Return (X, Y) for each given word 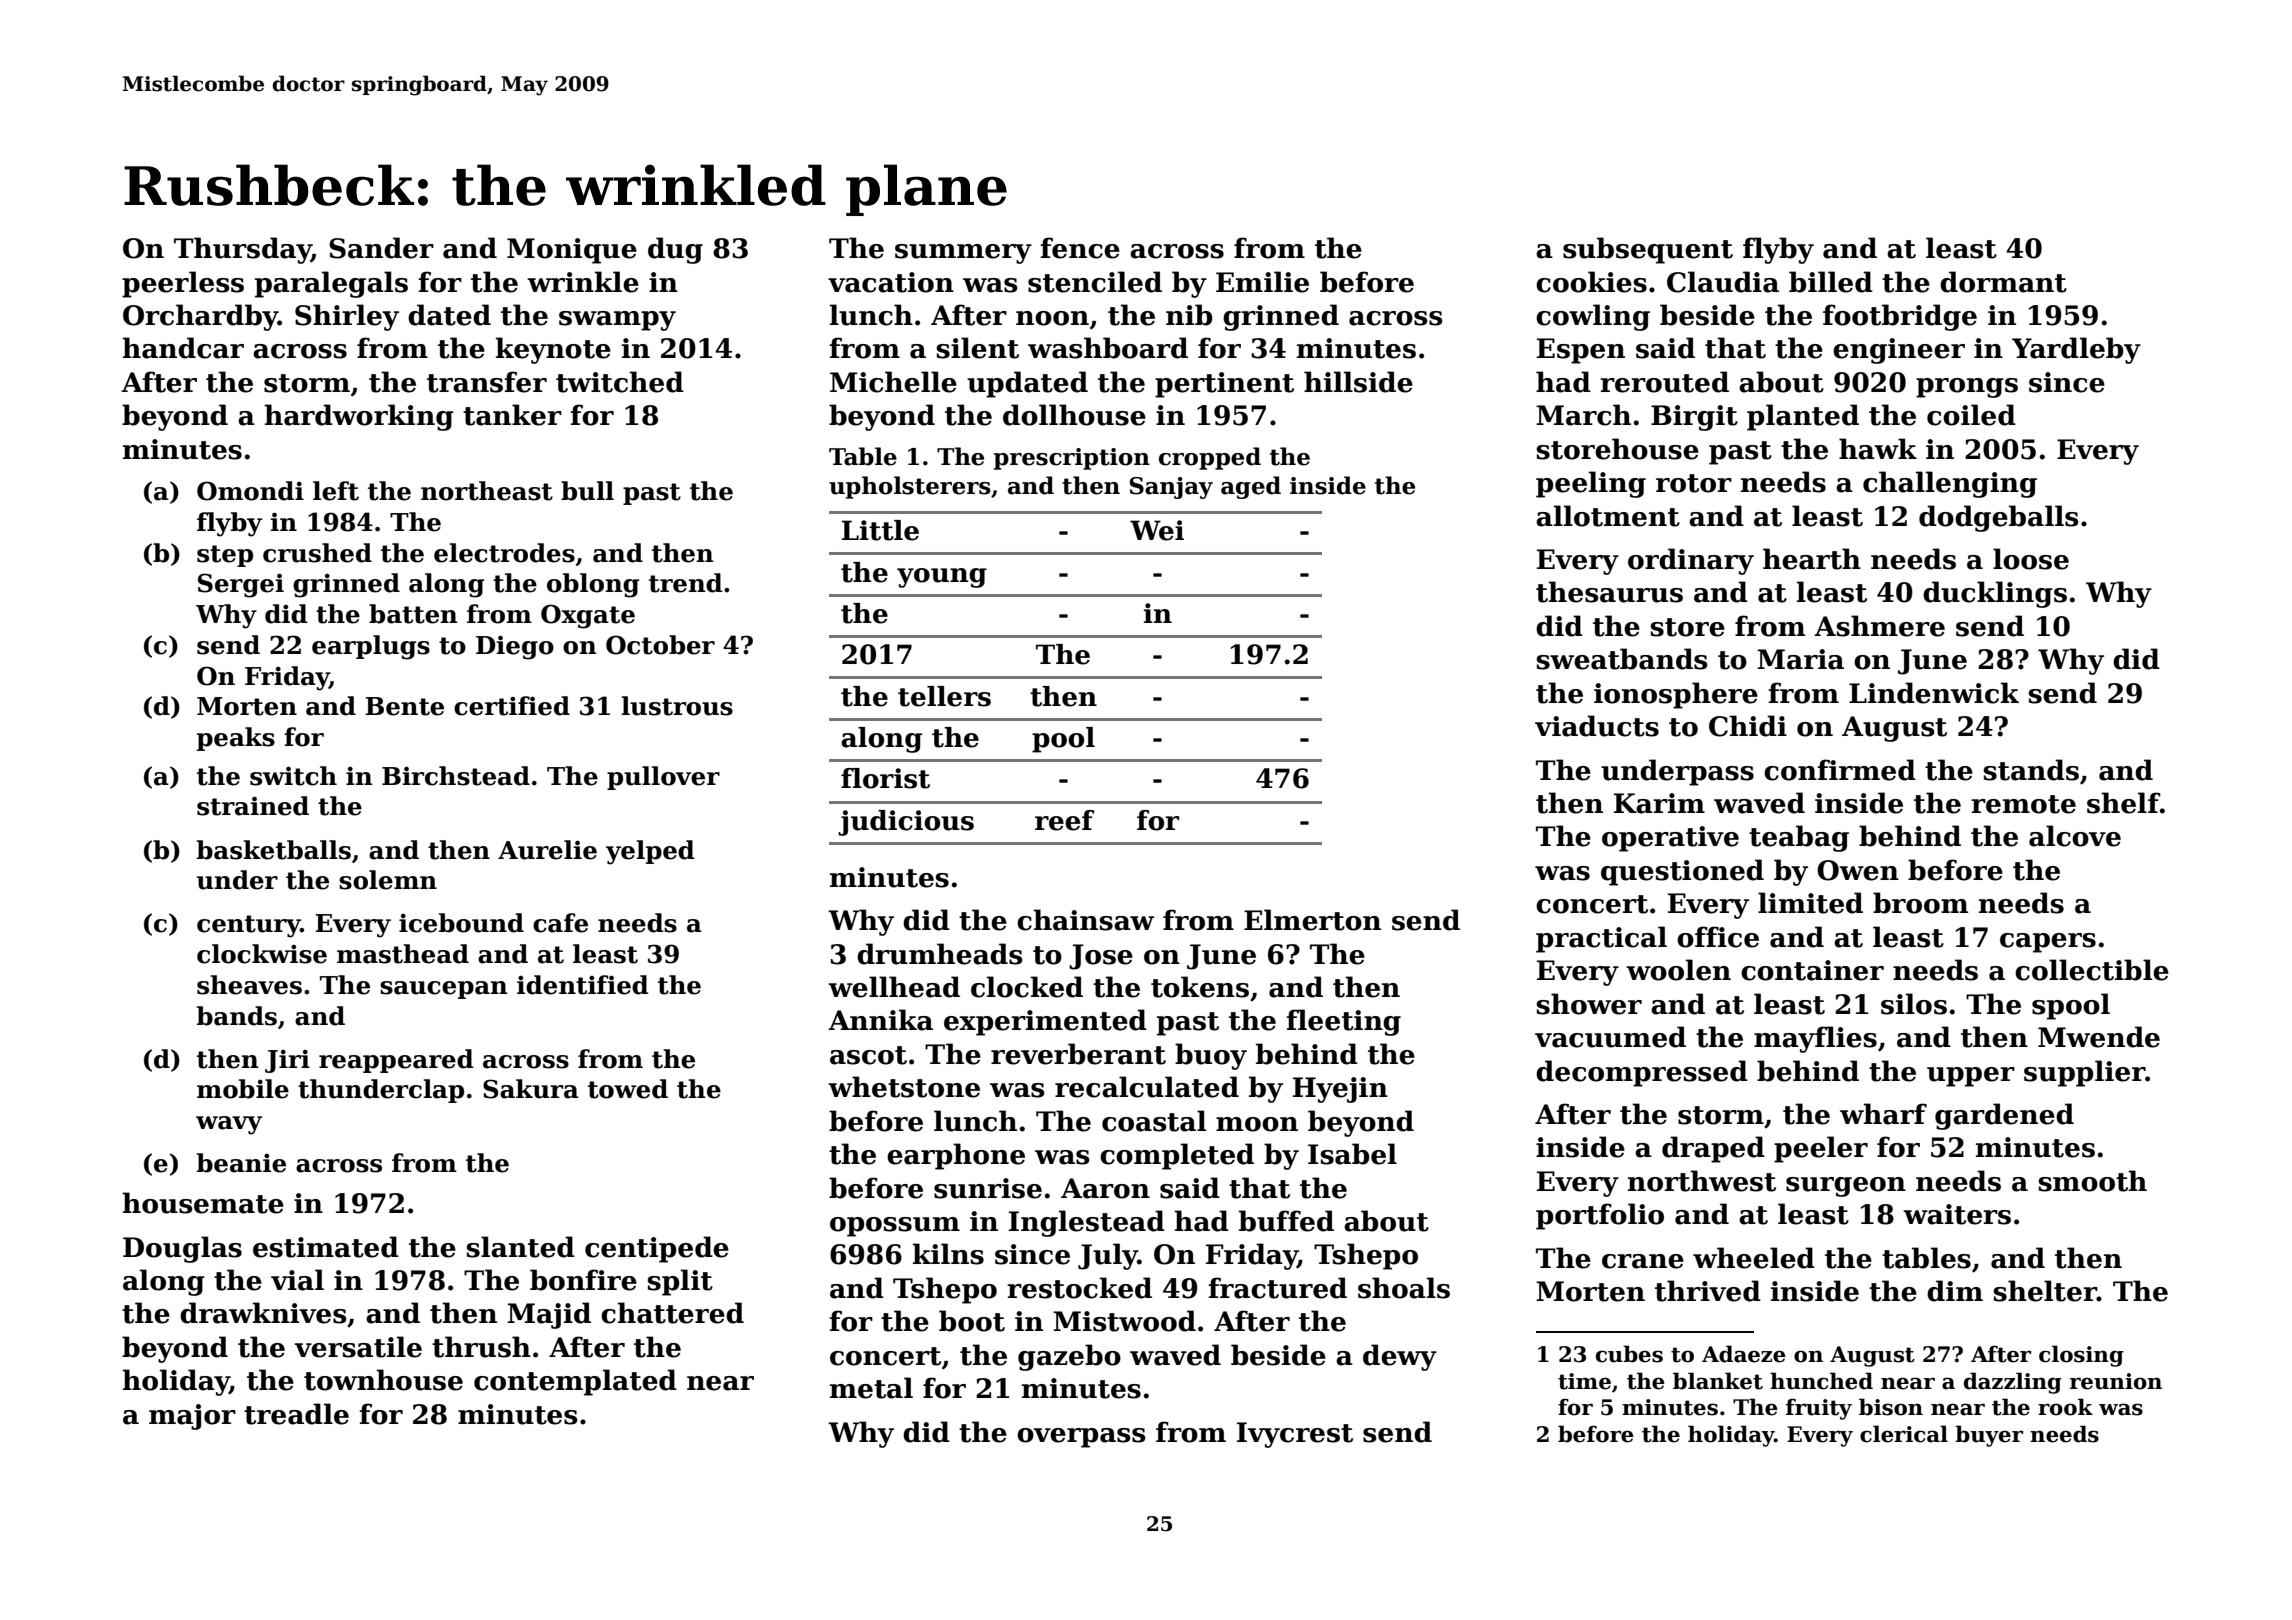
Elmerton (1312, 920)
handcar (183, 348)
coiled (1971, 415)
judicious (906, 823)
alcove (2075, 836)
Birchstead (456, 776)
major (192, 1417)
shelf (2123, 803)
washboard (1108, 348)
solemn (388, 880)
